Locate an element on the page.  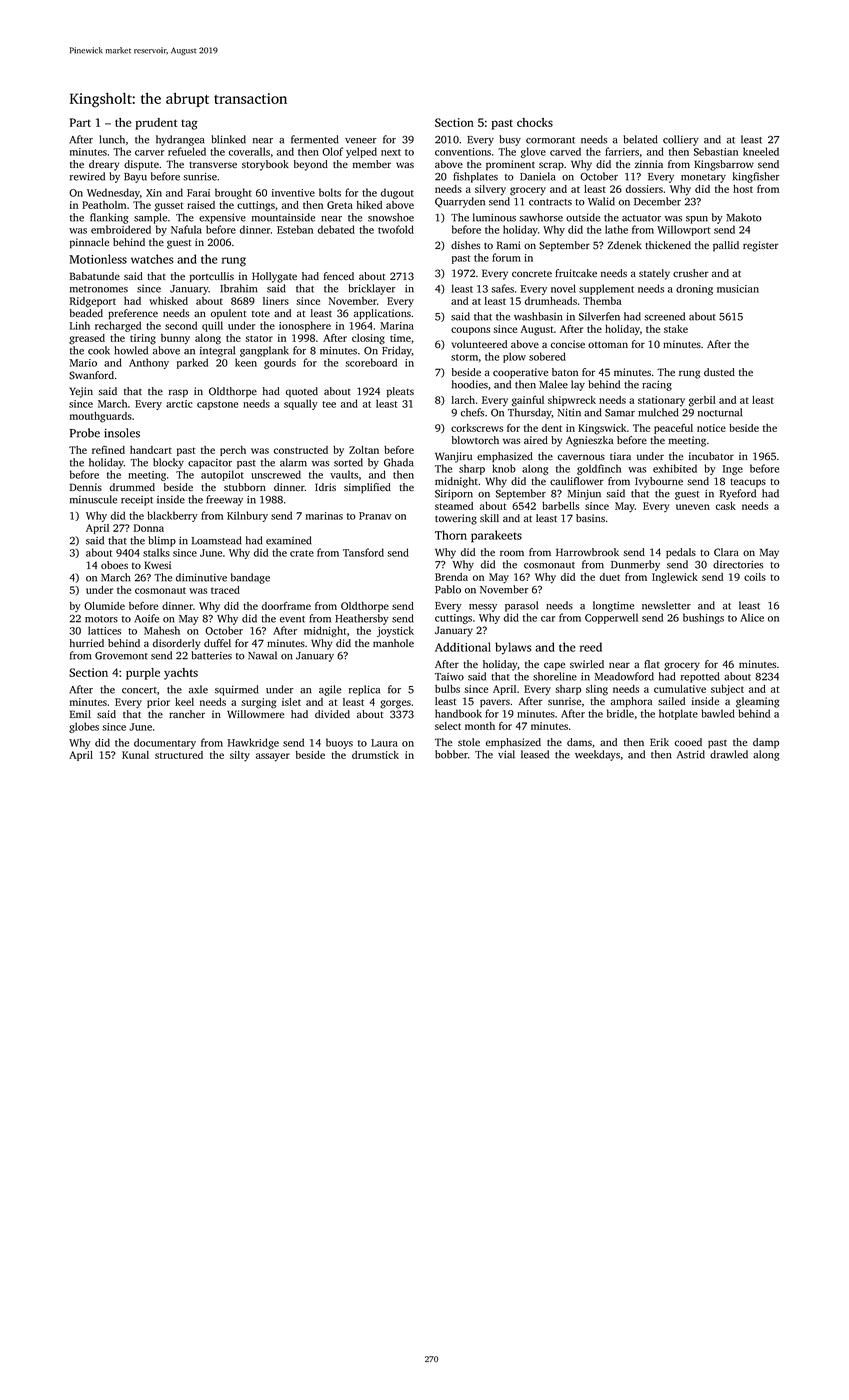
Kunal is located at coordinates (135, 755).
